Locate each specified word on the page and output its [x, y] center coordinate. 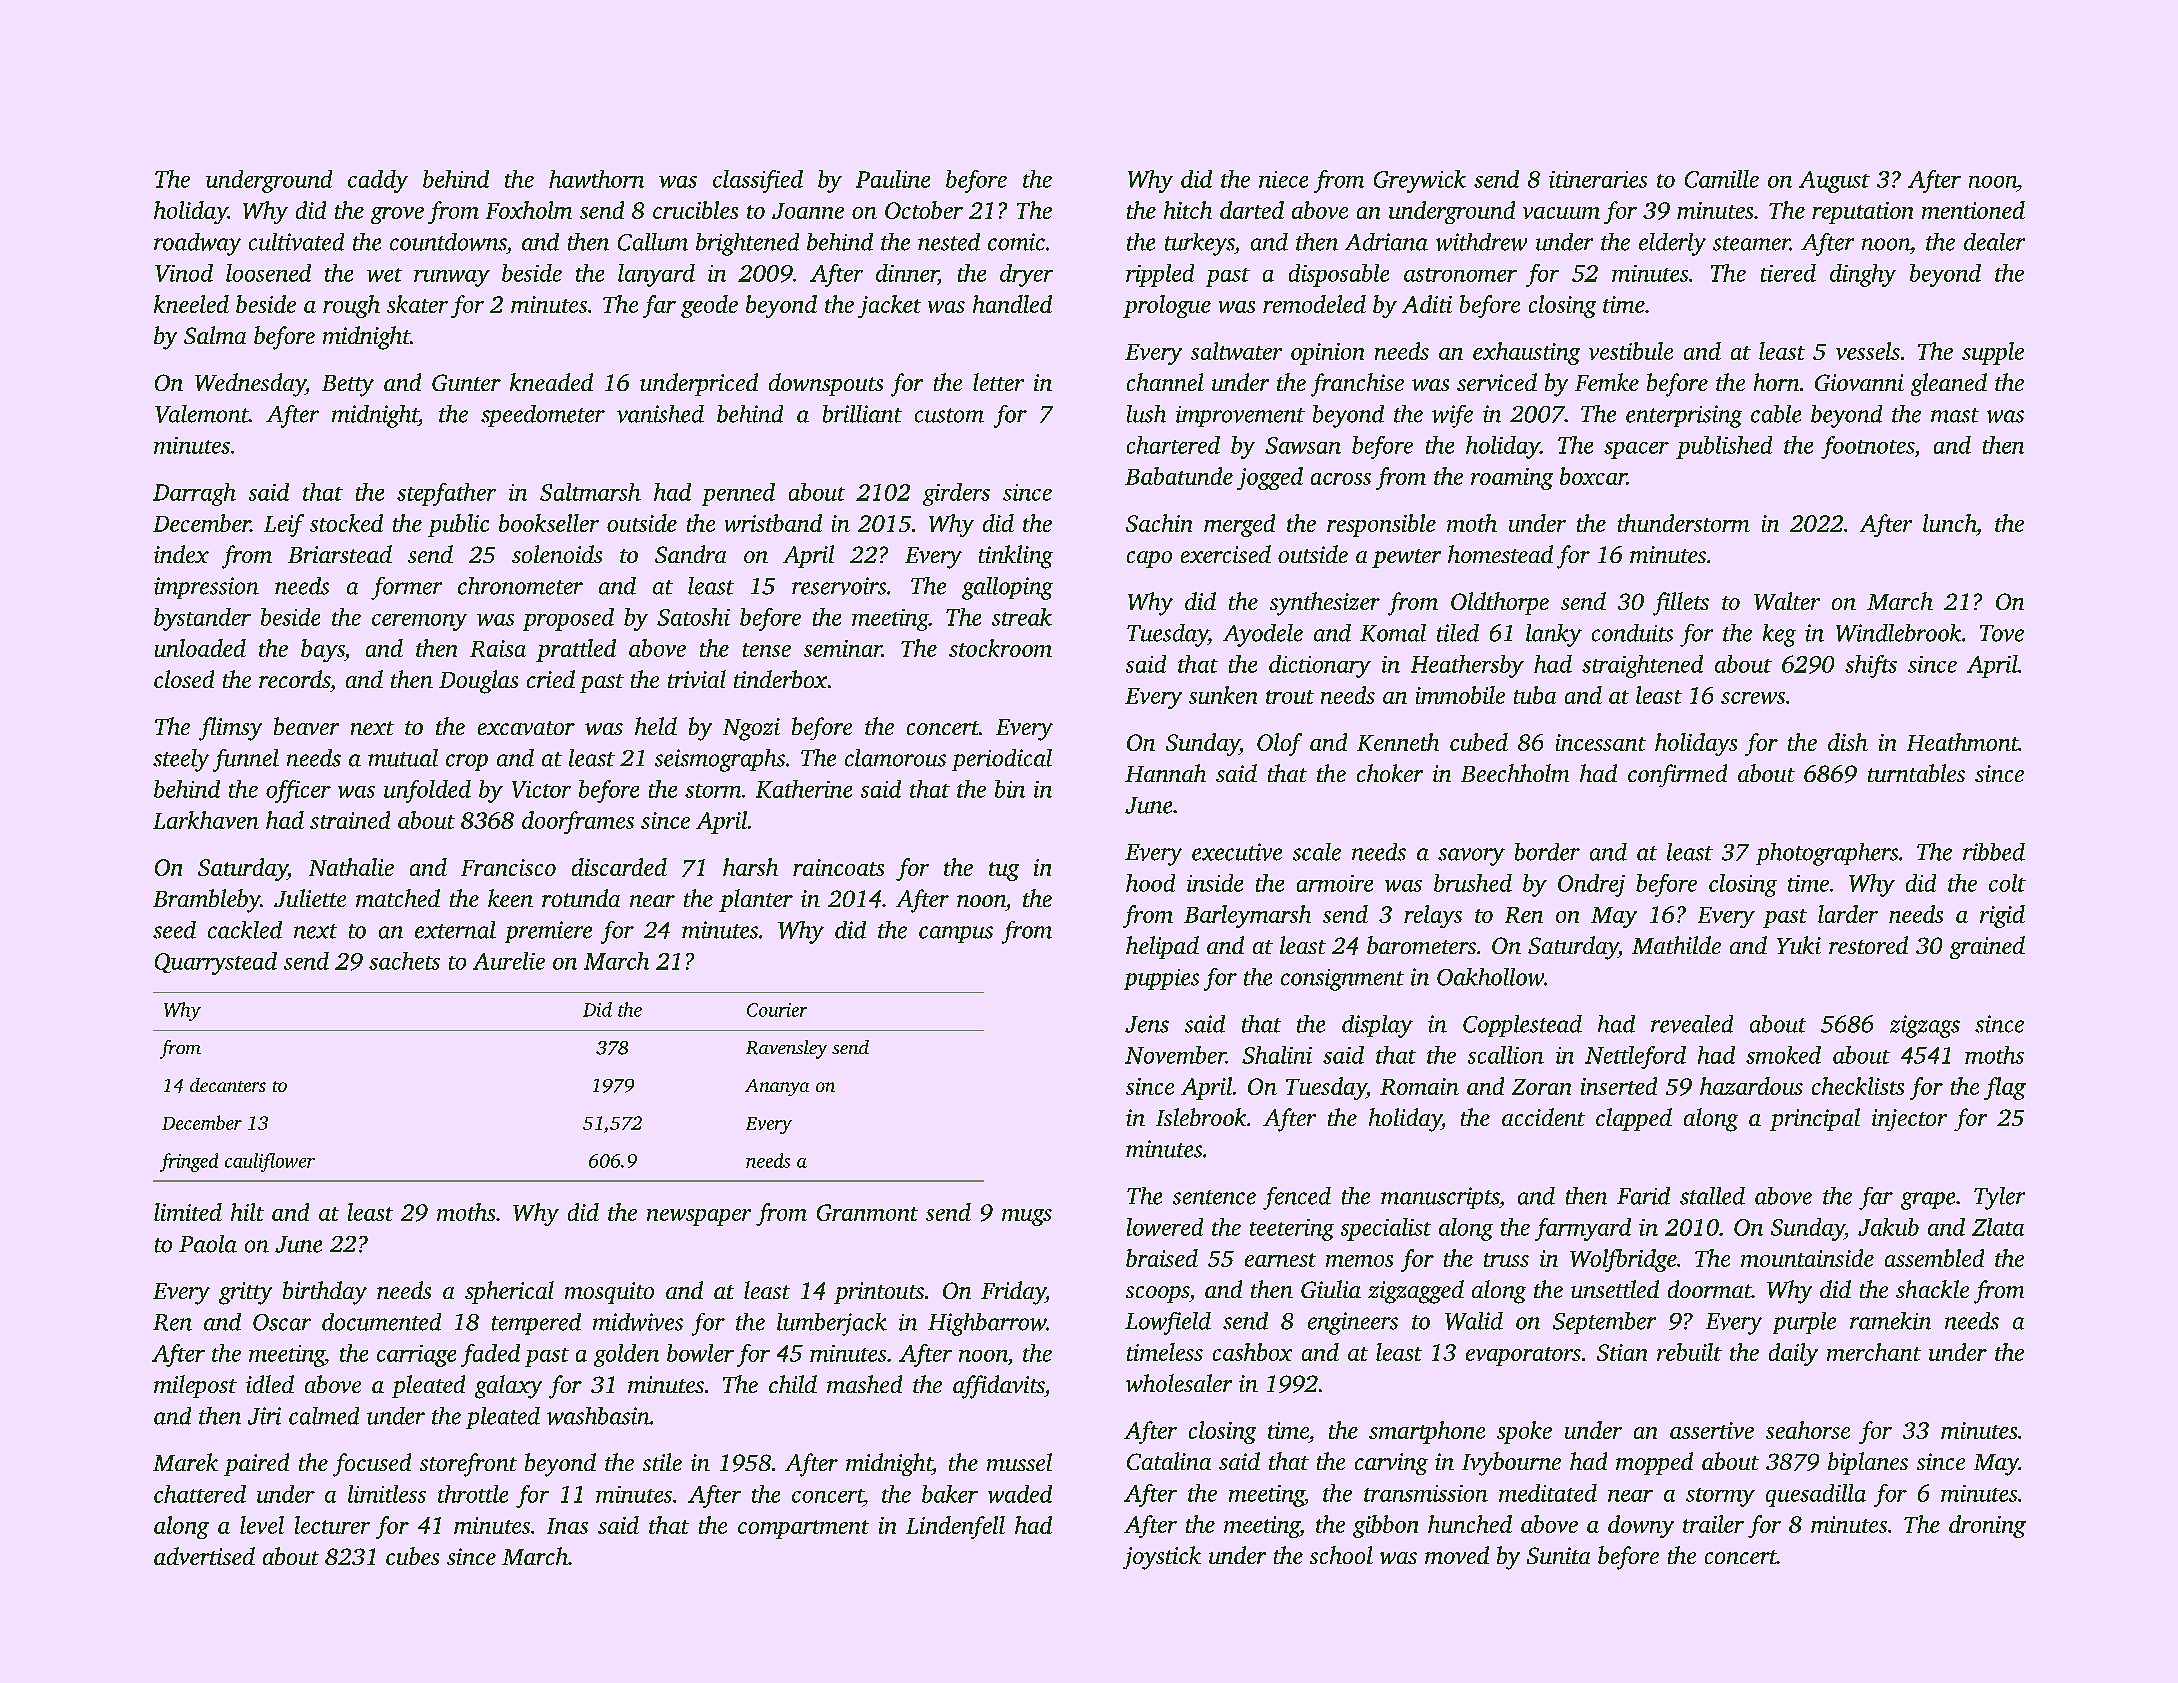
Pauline [893, 179]
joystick [1162, 1558]
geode [709, 306]
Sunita [1558, 1555]
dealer [1994, 242]
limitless [387, 1494]
